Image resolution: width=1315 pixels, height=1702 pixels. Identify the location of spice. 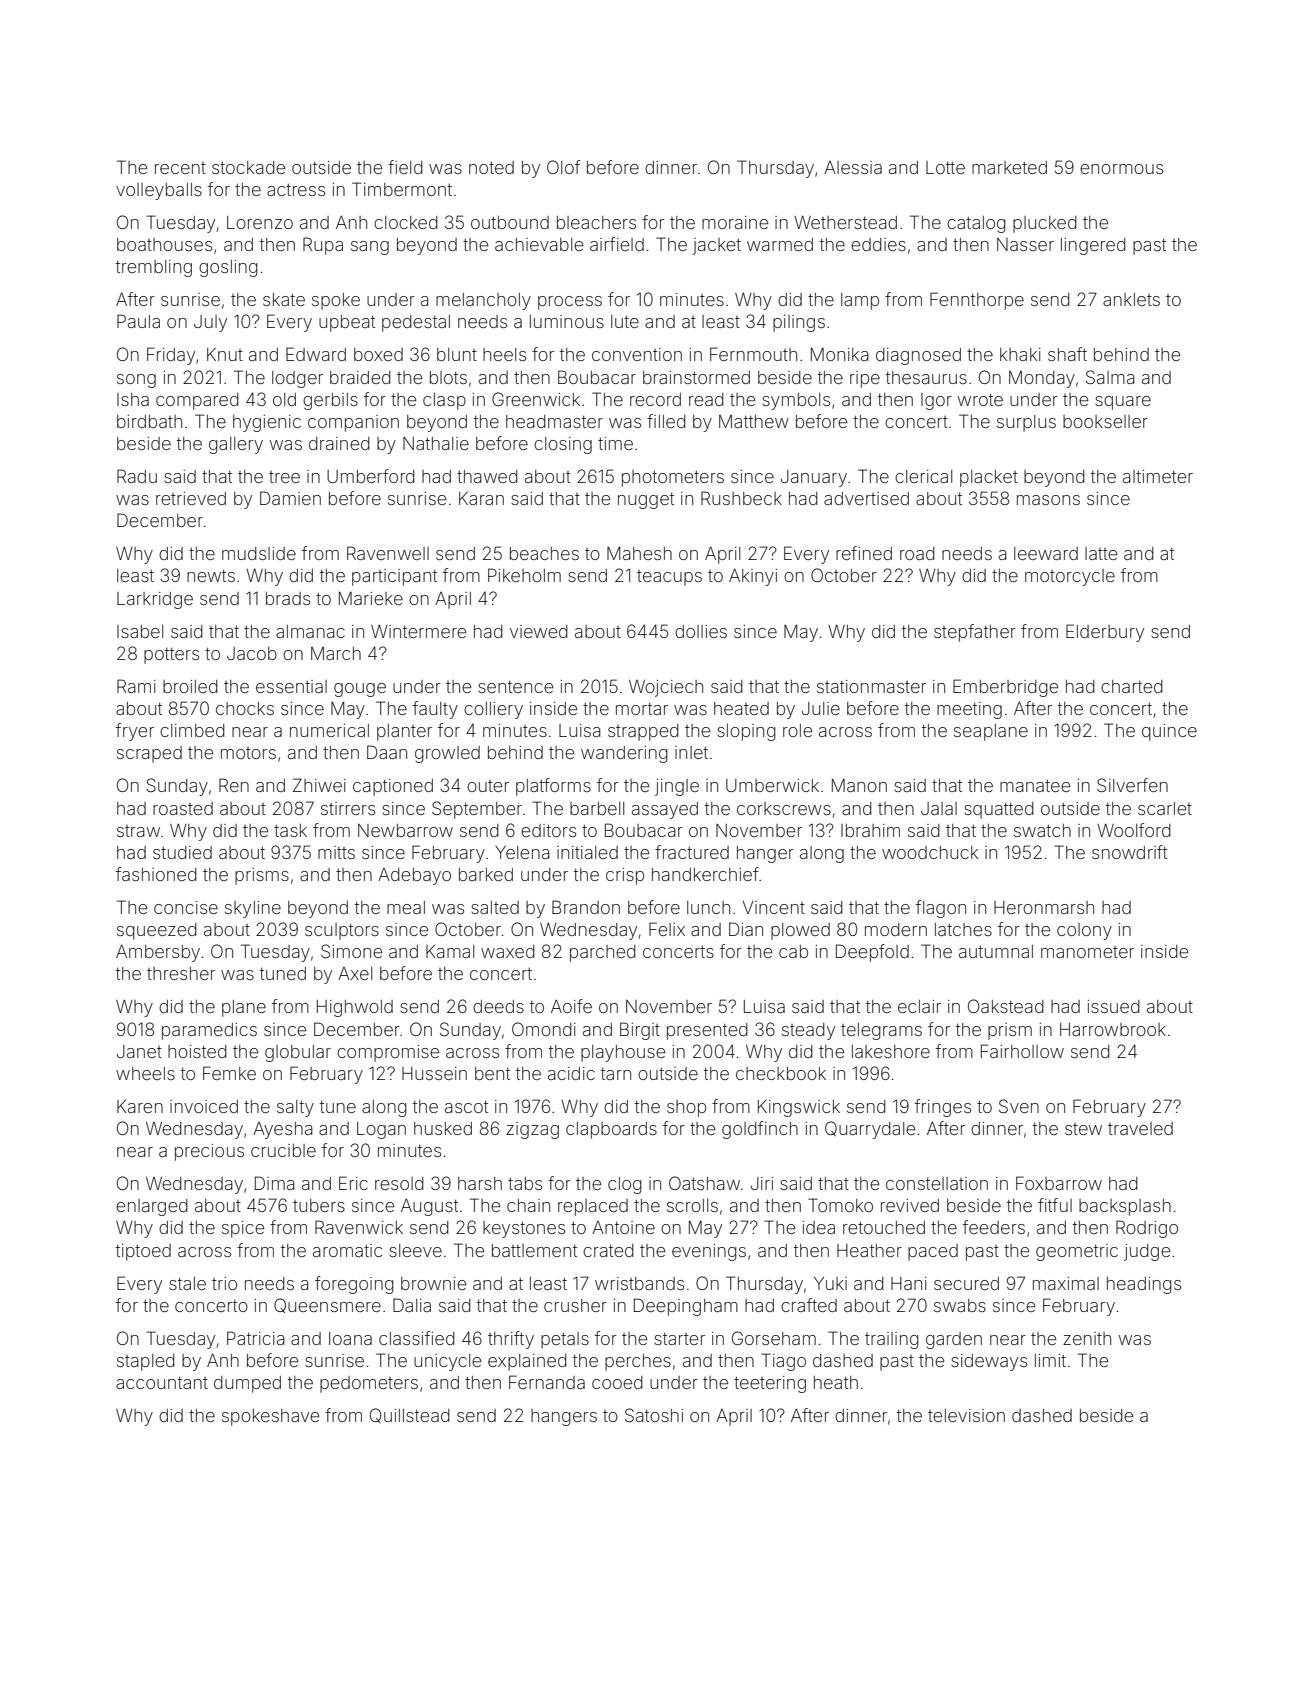
(243, 1229).
